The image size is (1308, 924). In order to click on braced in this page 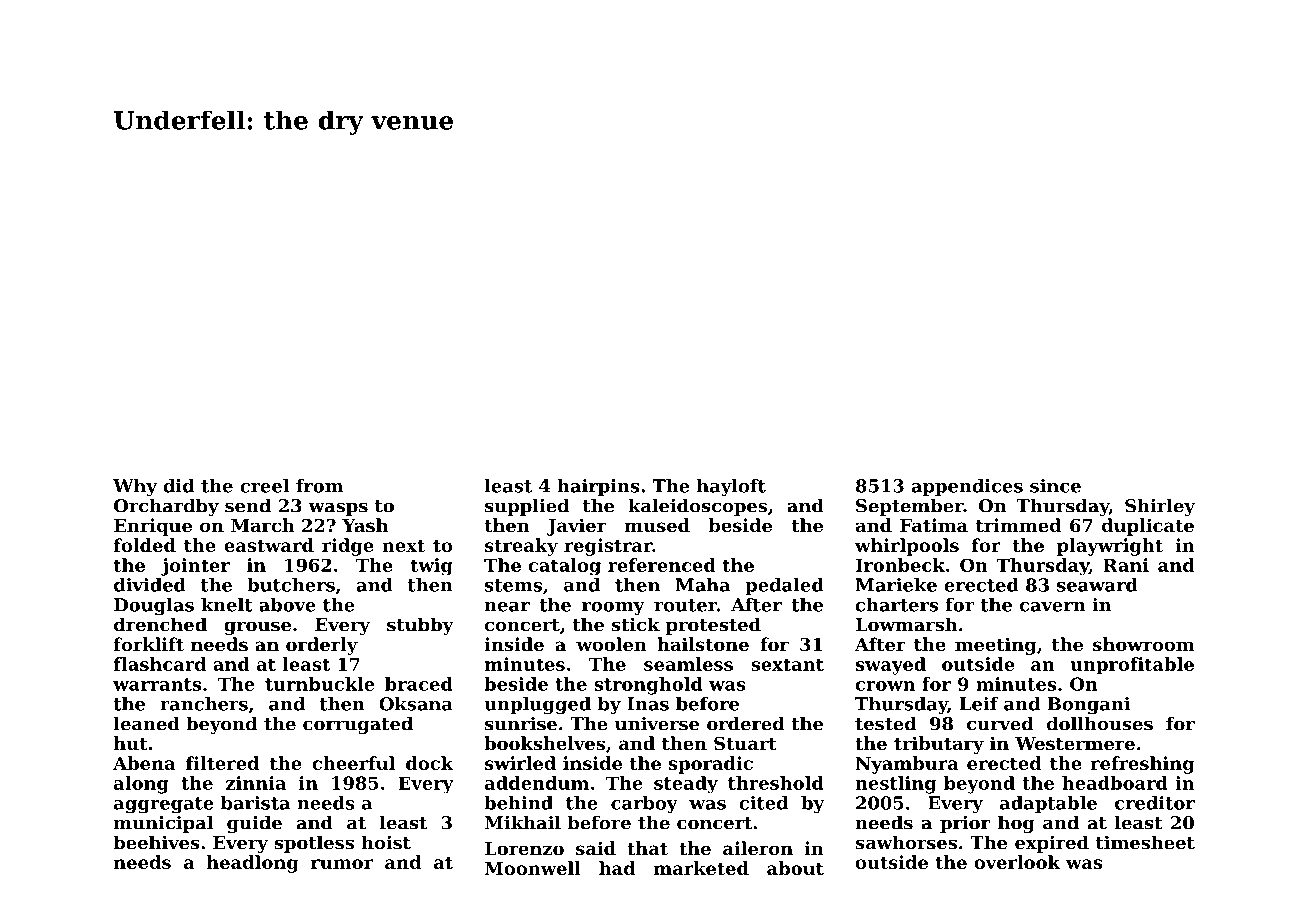, I will do `click(419, 684)`.
